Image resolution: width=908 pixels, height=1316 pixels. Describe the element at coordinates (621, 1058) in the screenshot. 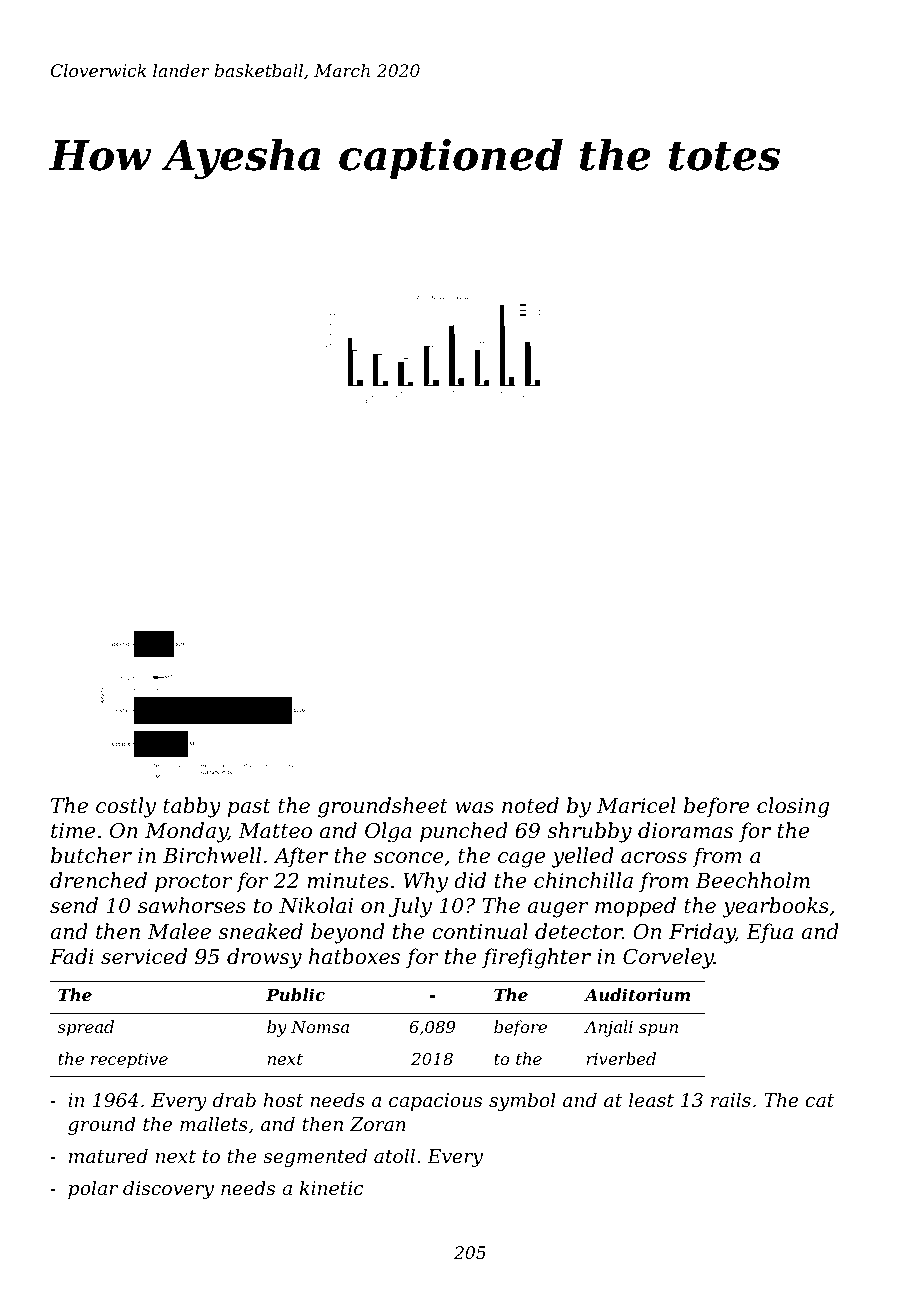

I see `riverbed` at that location.
